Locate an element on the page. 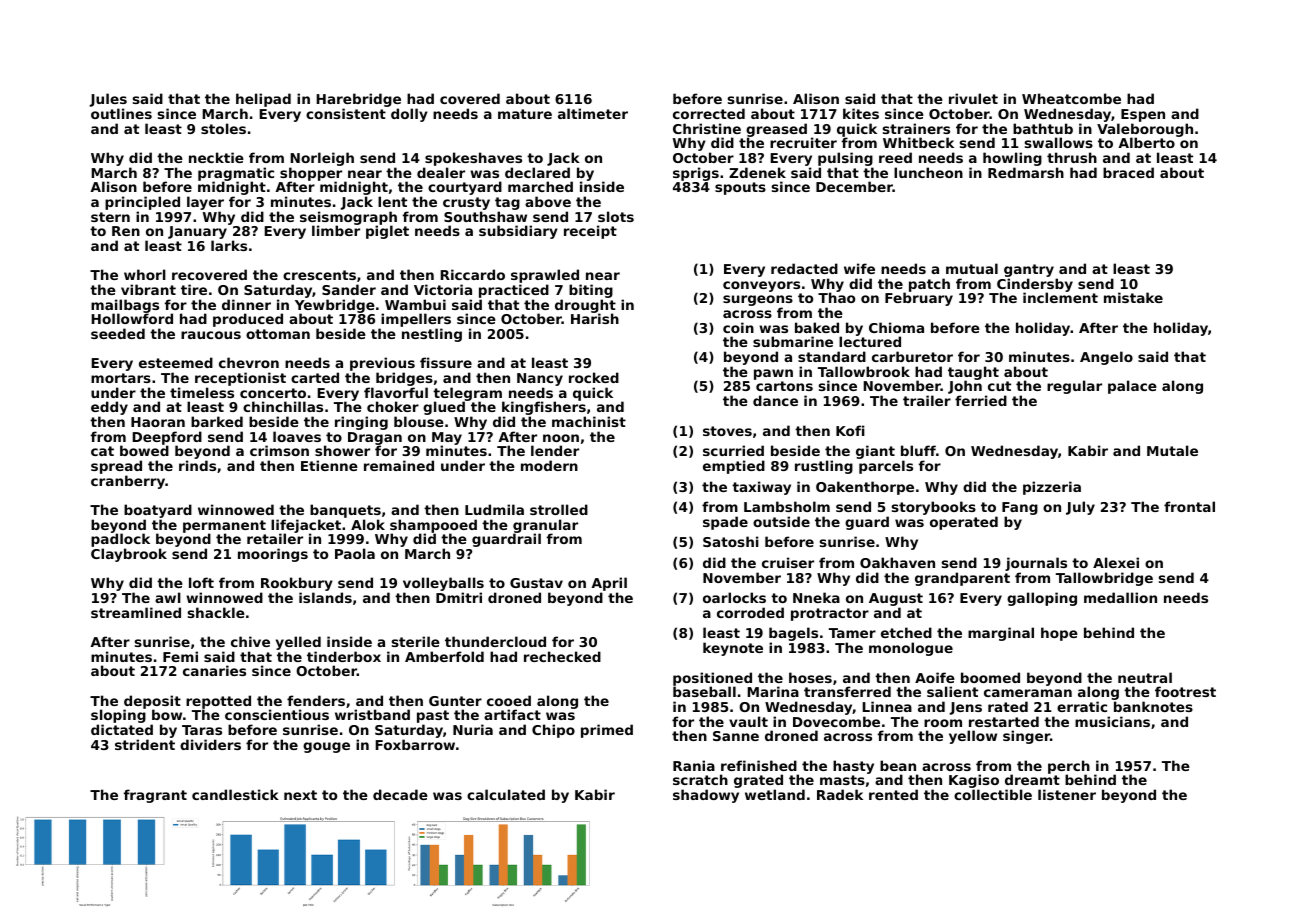 This image has width=1308, height=924. altimeter is located at coordinates (593, 113).
